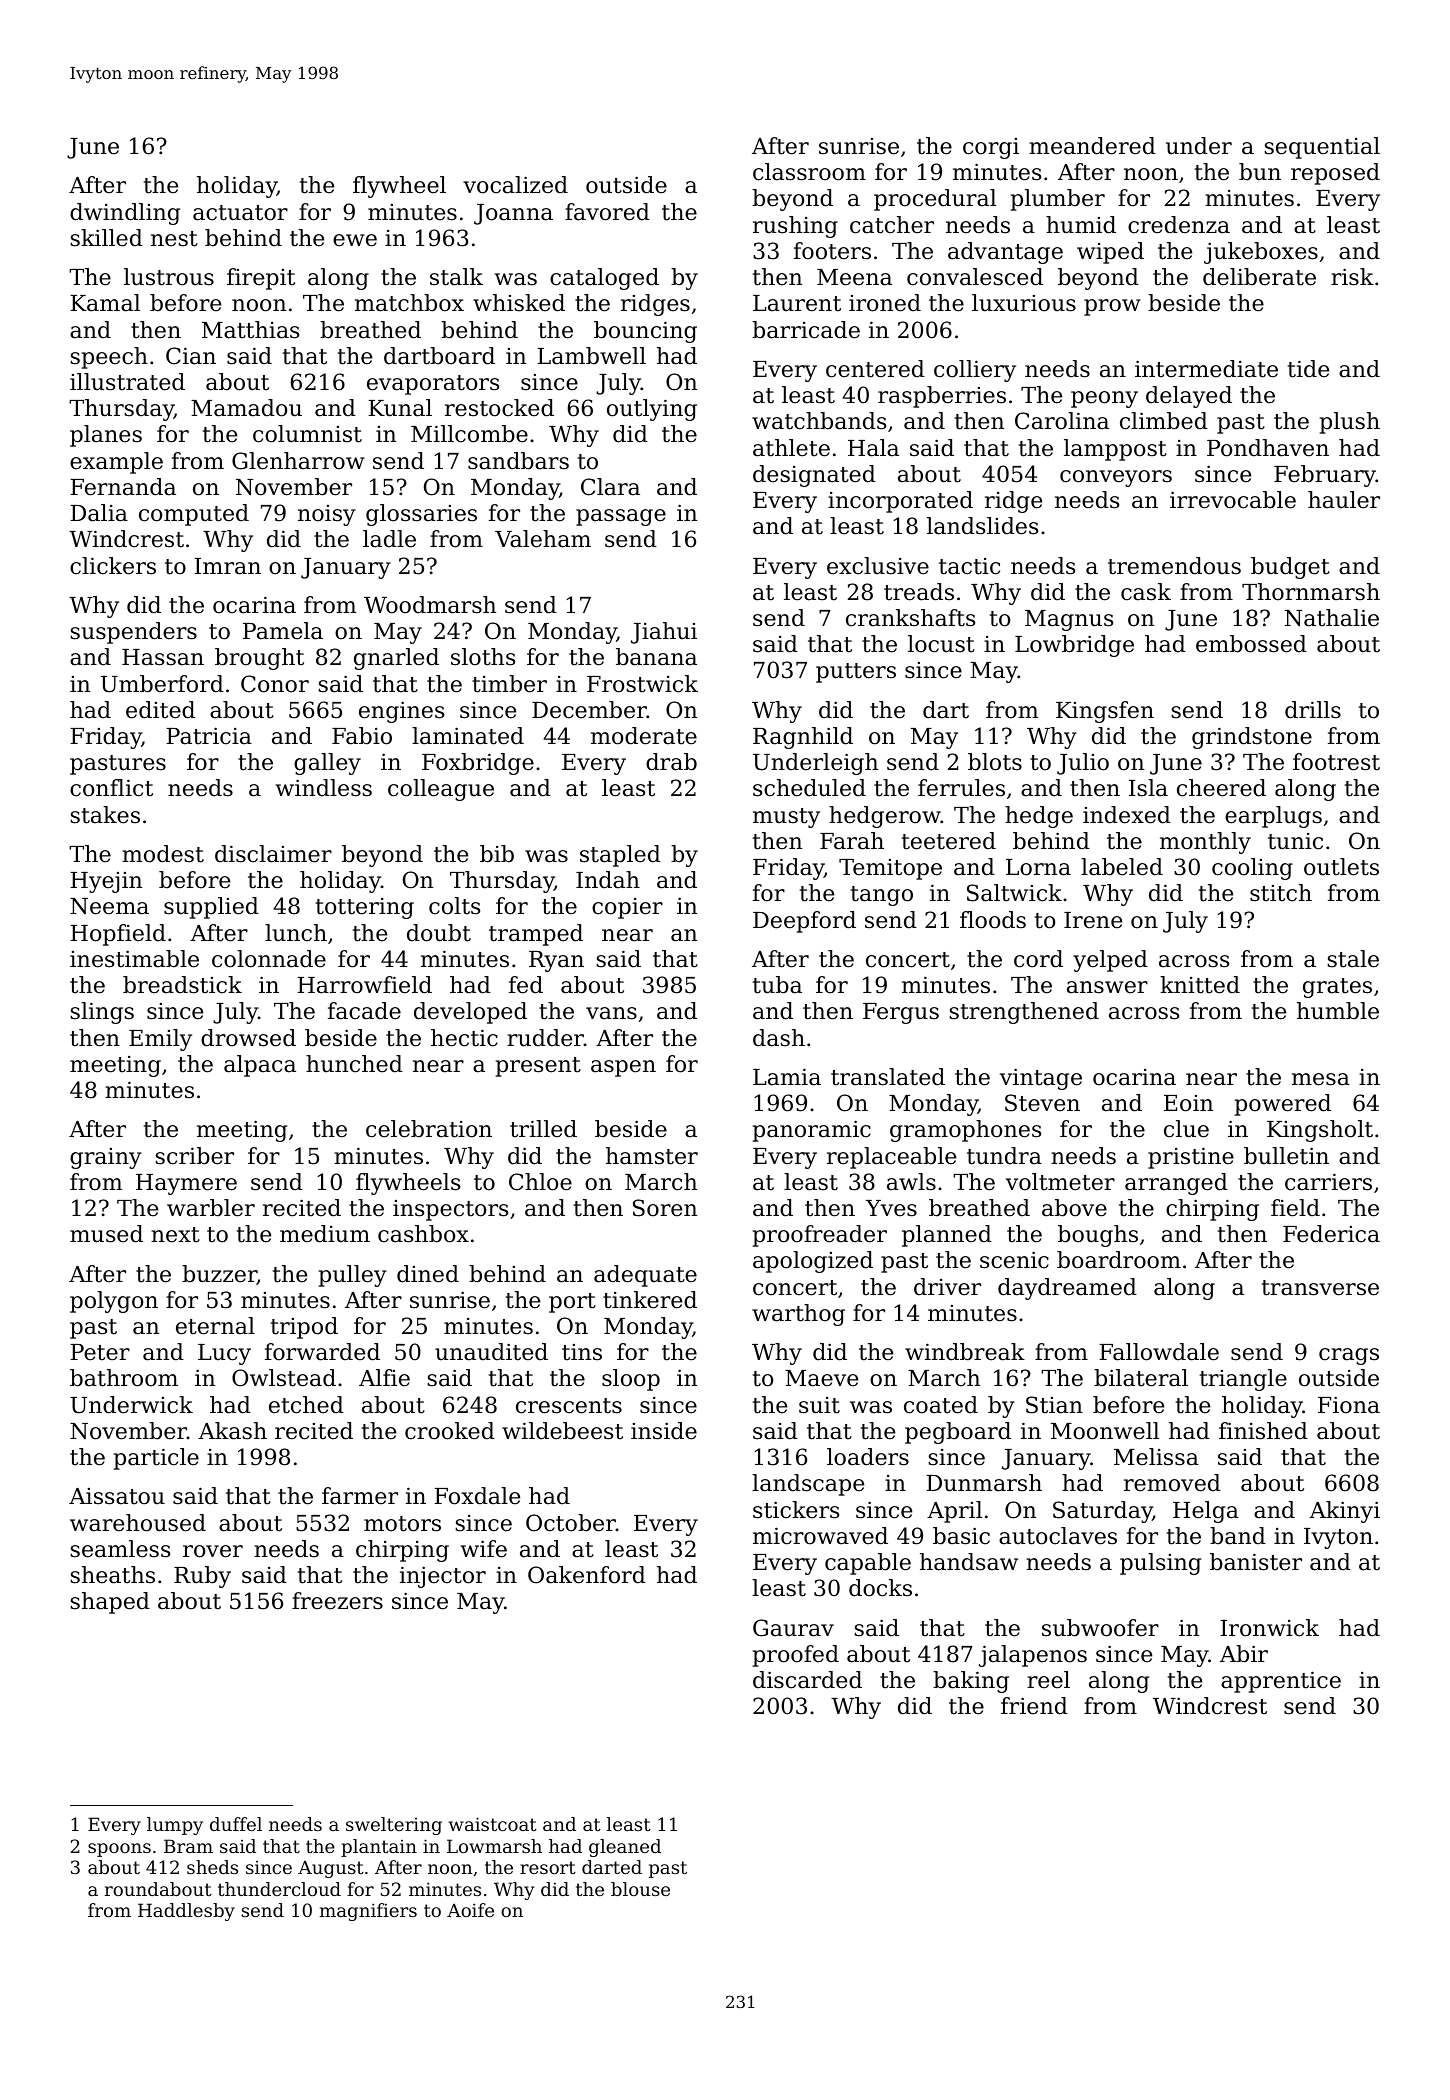  What do you see at coordinates (569, 1406) in the screenshot?
I see `crescents` at bounding box center [569, 1406].
